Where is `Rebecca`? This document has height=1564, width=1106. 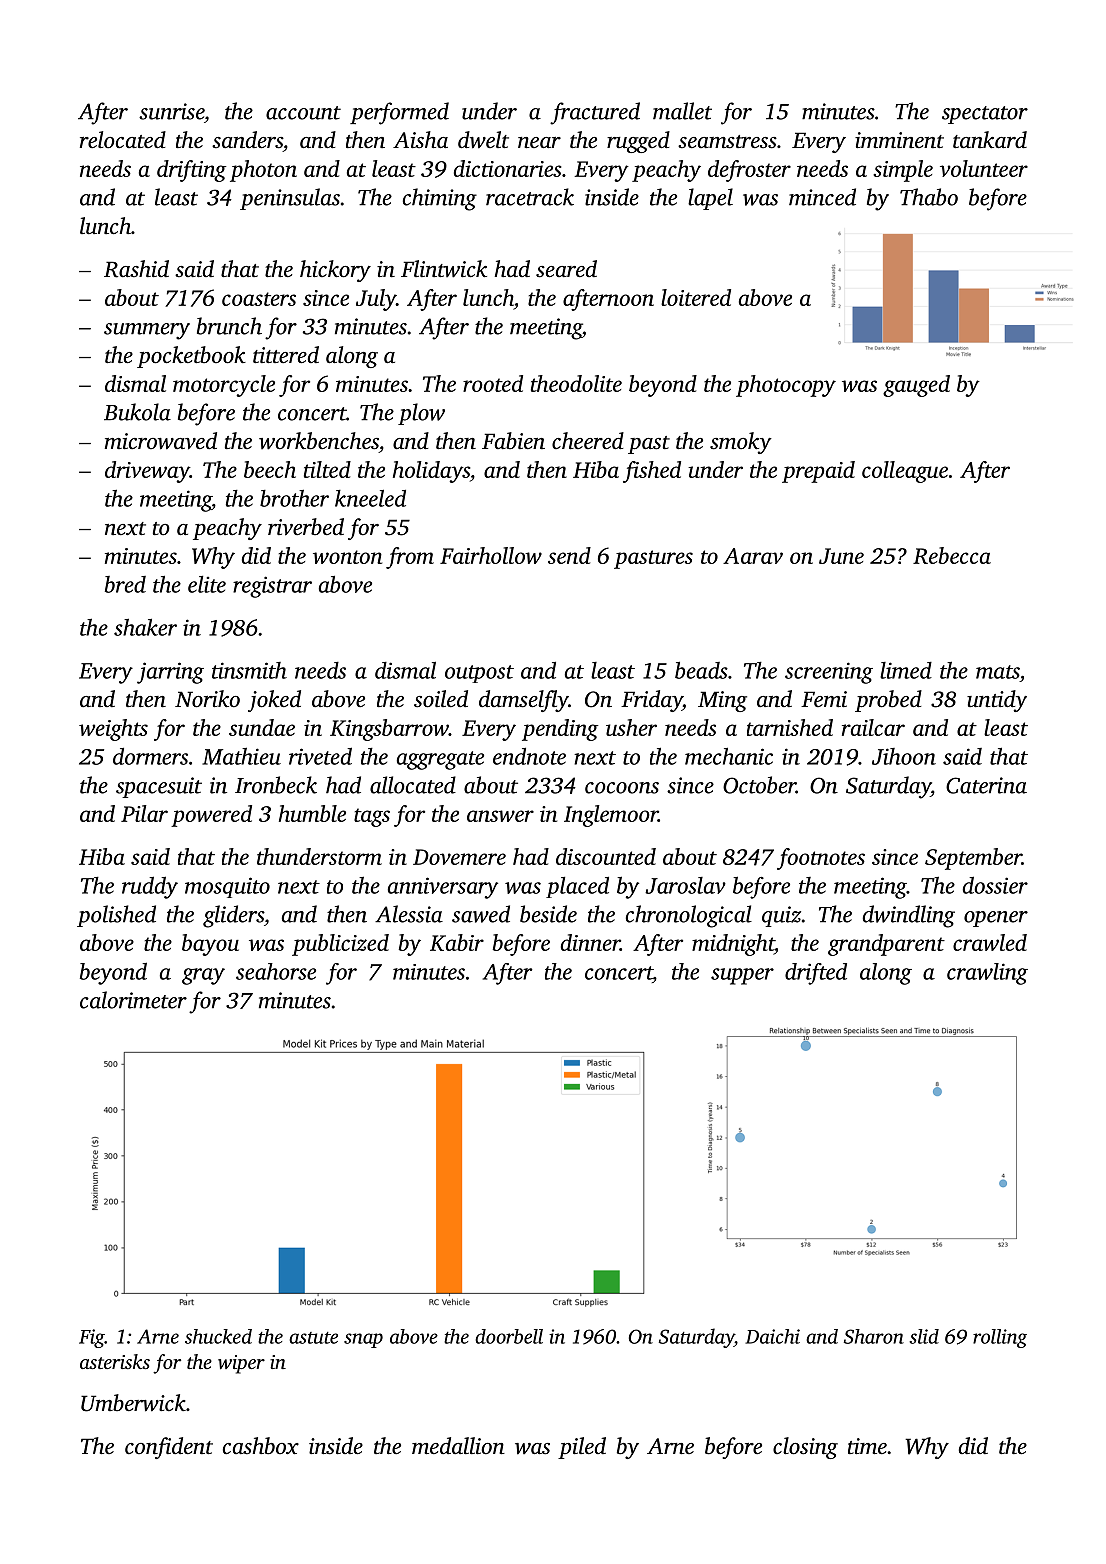 Rebecca is located at coordinates (952, 555).
